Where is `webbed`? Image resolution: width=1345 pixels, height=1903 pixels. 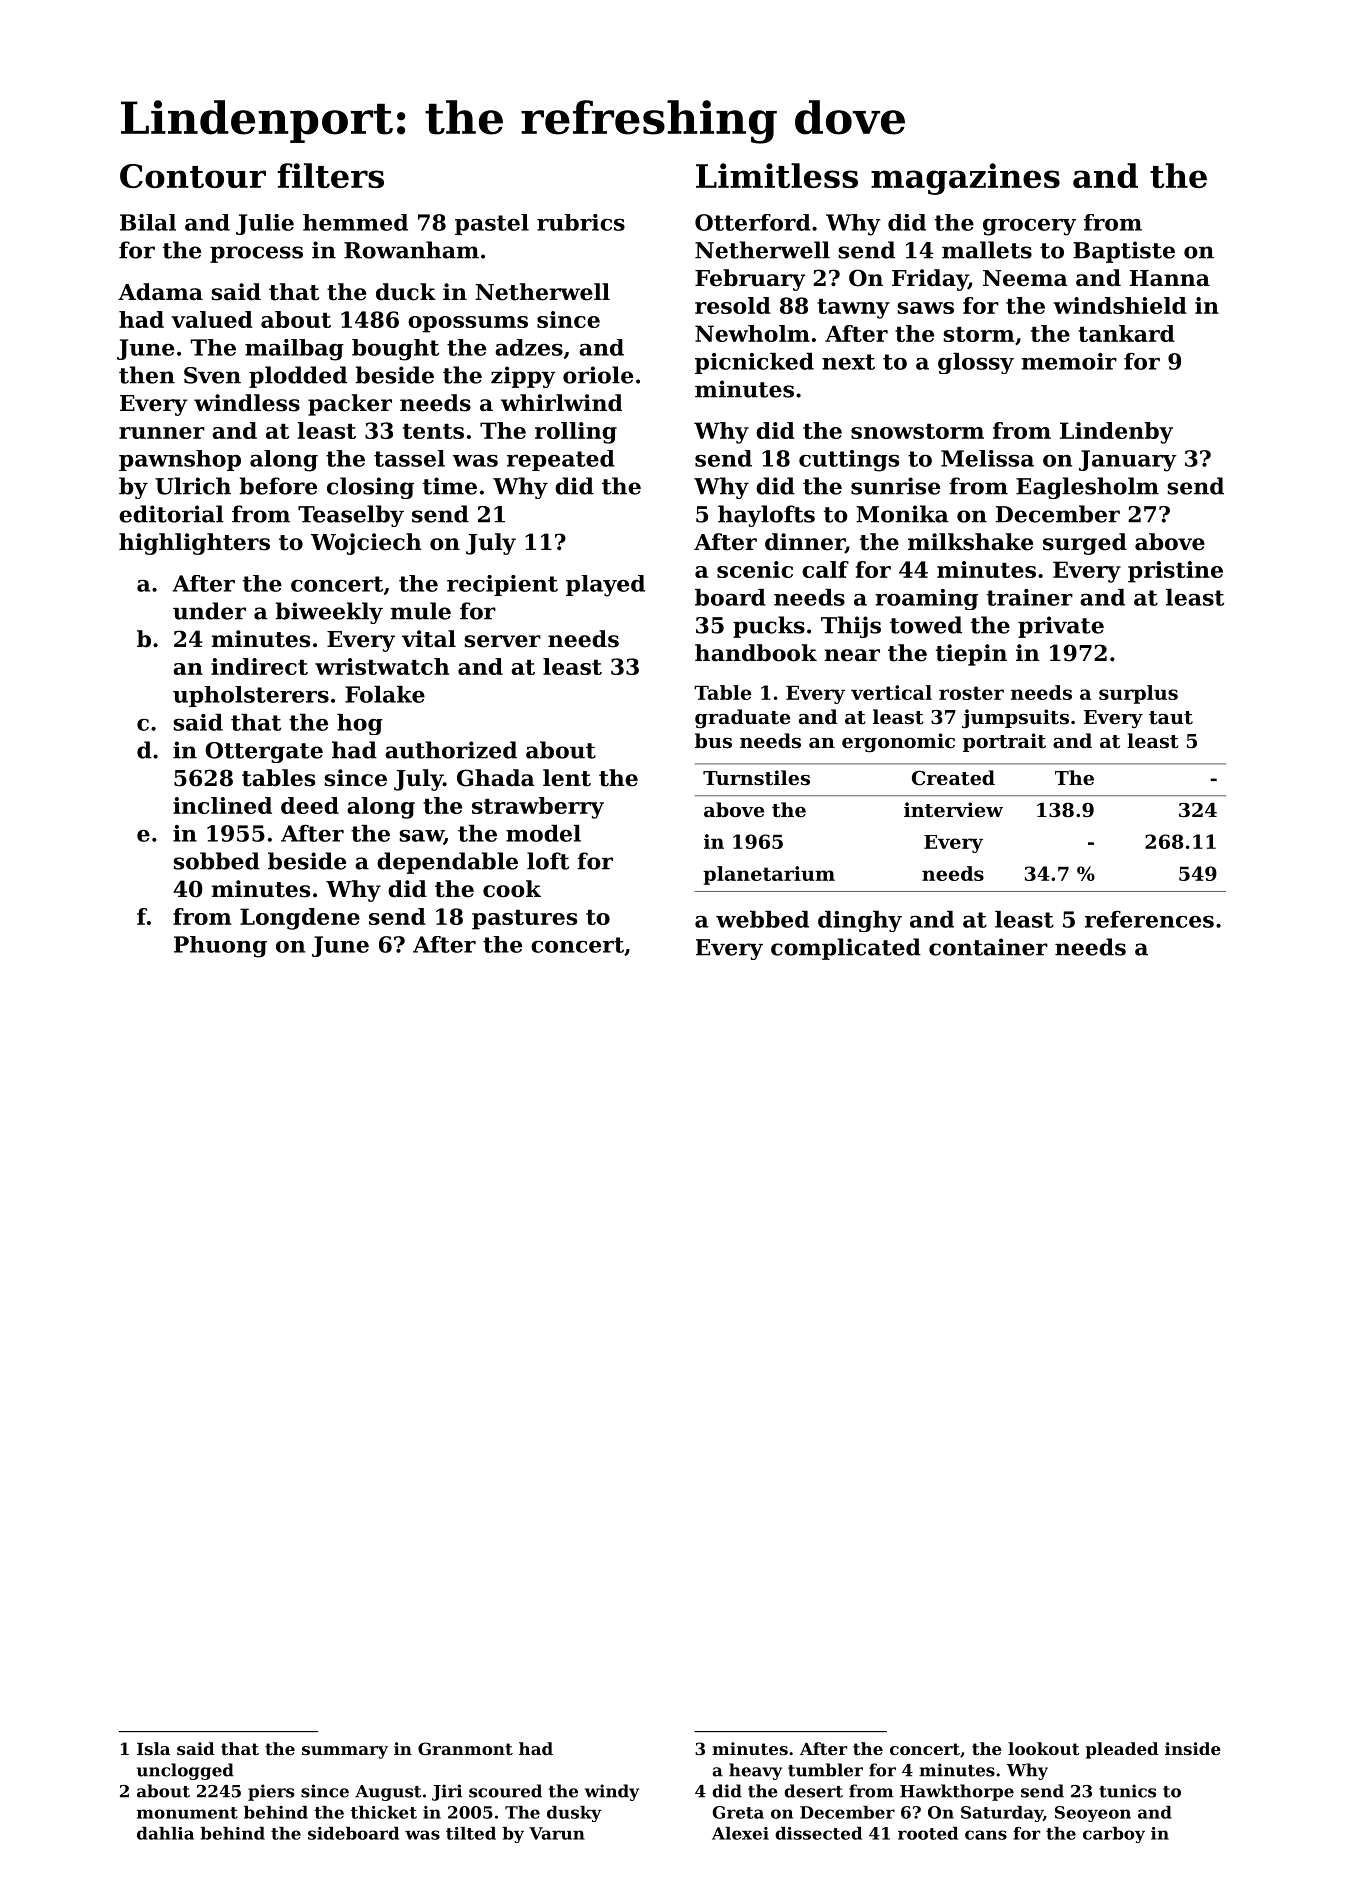
webbed is located at coordinates (762, 919).
